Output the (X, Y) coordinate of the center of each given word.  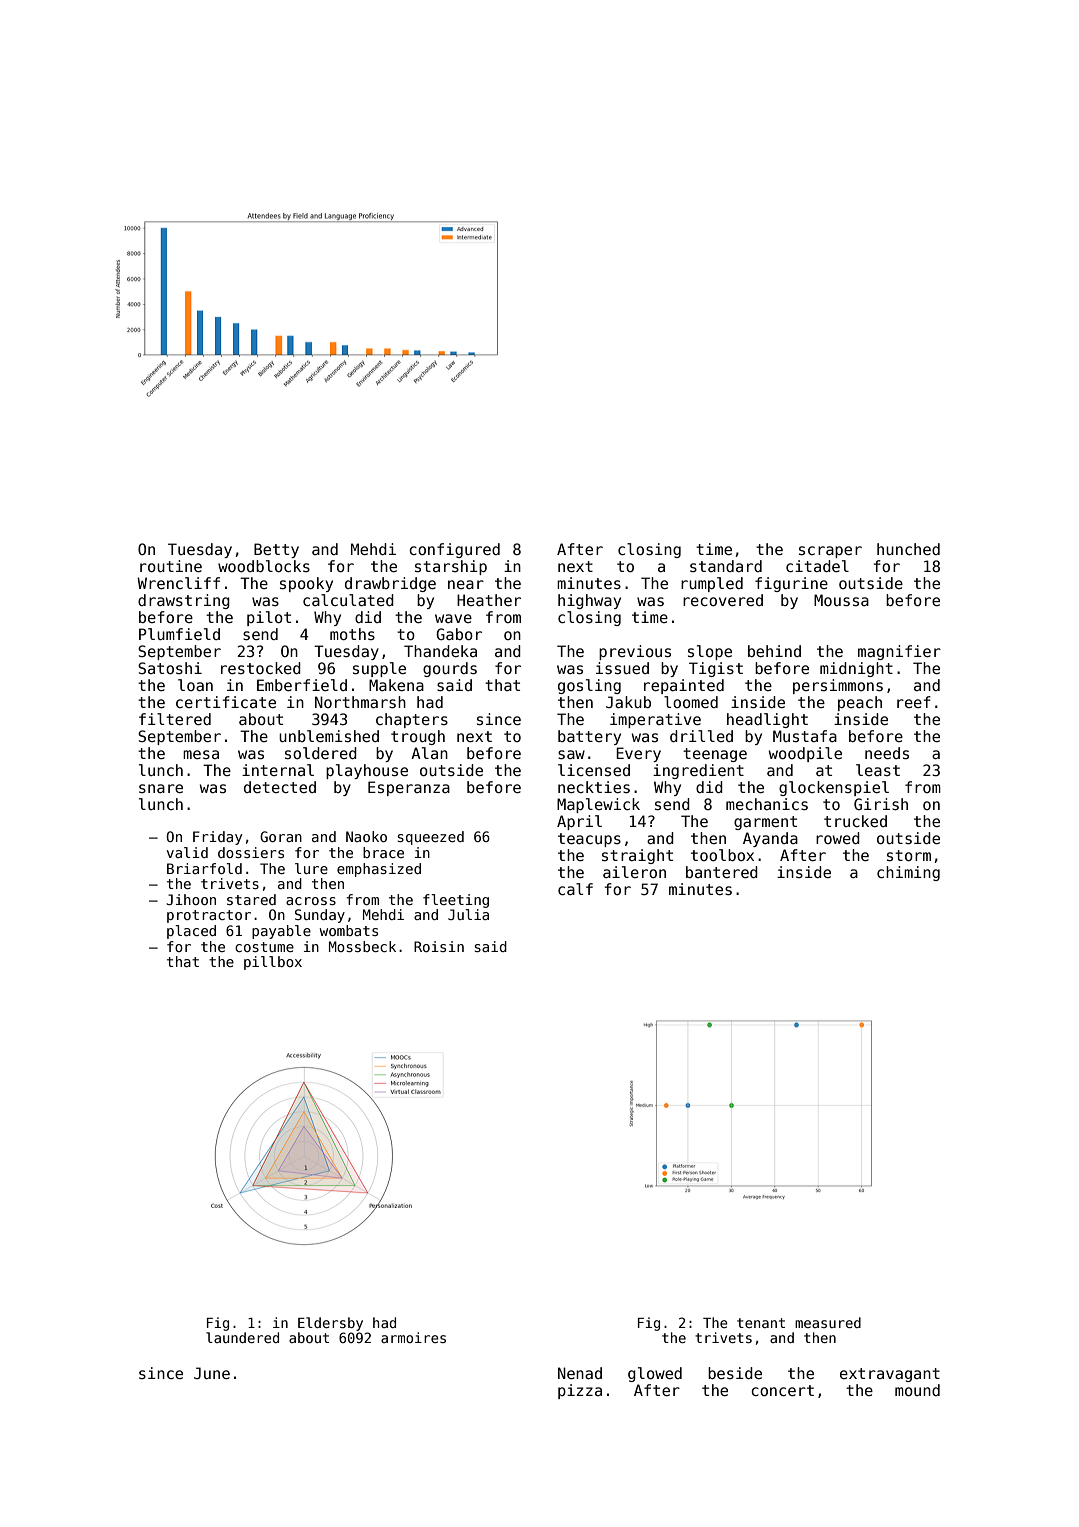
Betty (276, 550)
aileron (634, 872)
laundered (242, 1337)
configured (454, 550)
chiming (908, 873)
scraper (830, 552)
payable (281, 932)
